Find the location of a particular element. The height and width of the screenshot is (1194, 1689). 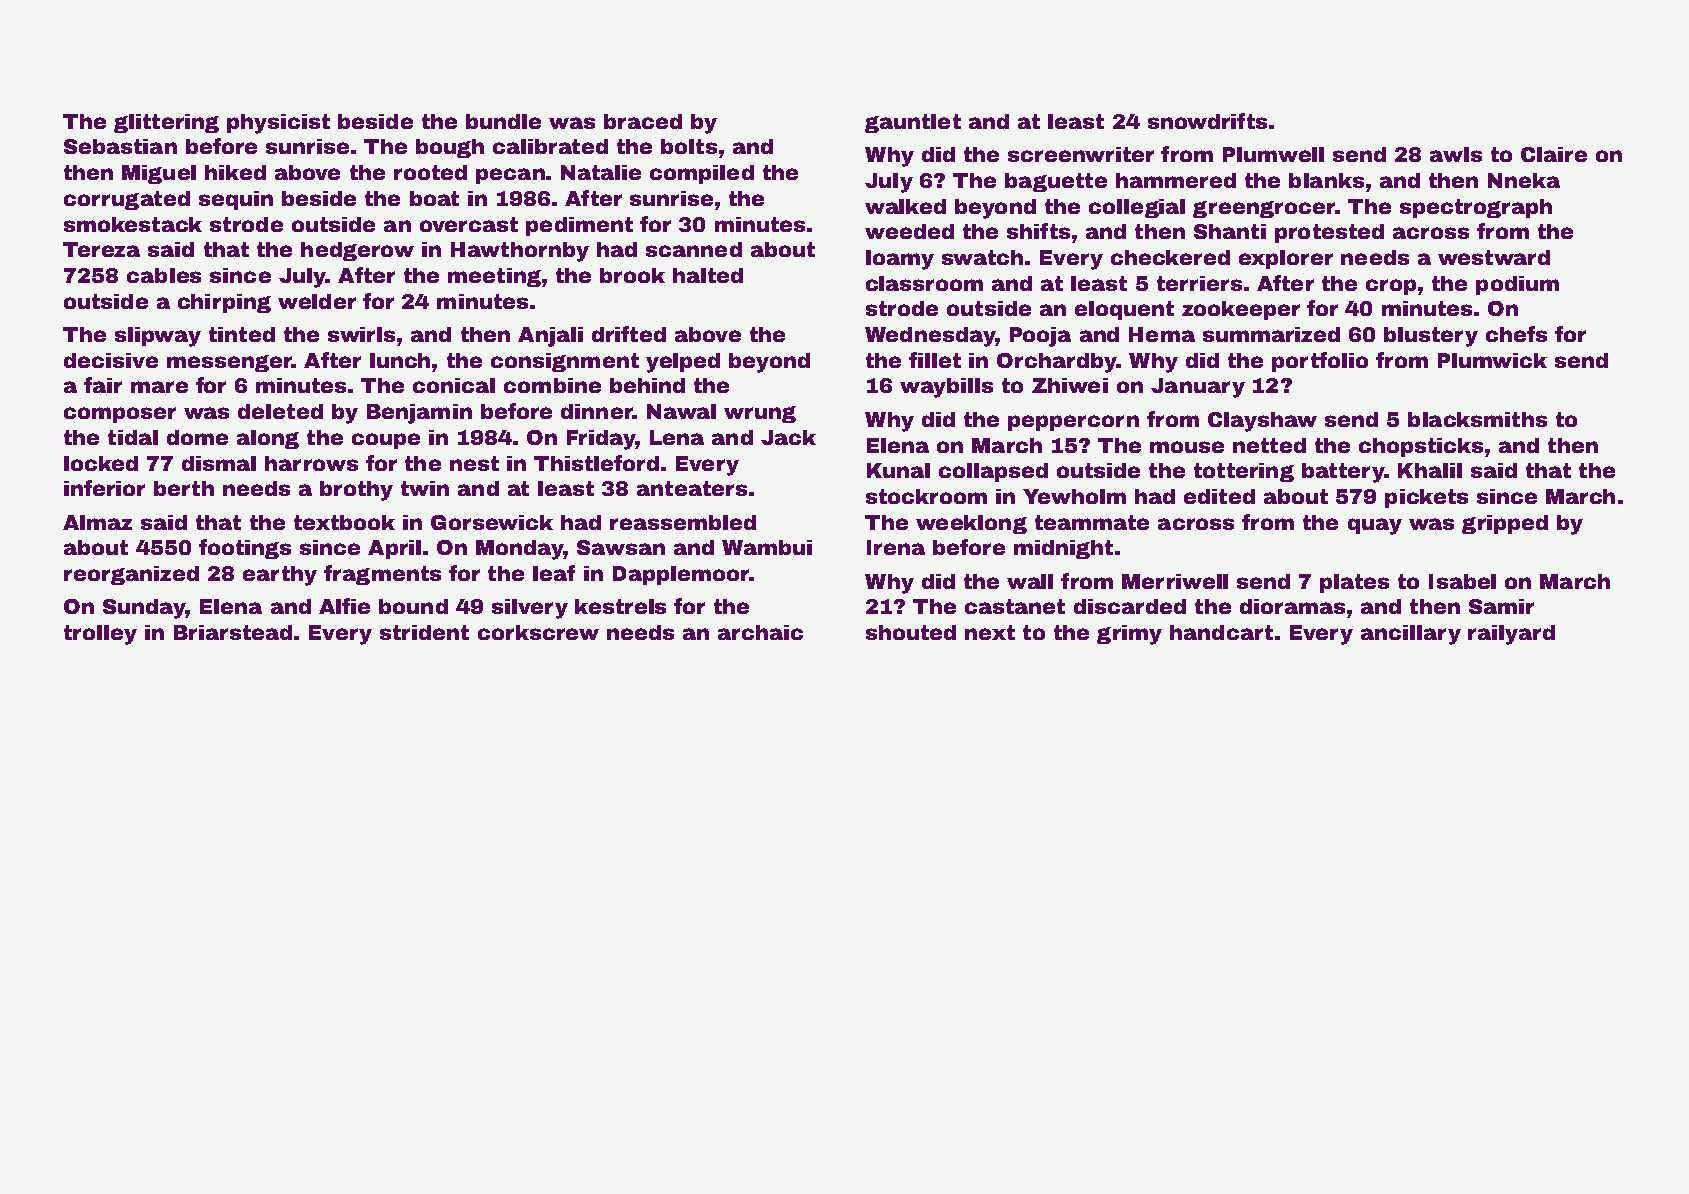

yelped is located at coordinates (683, 363).
